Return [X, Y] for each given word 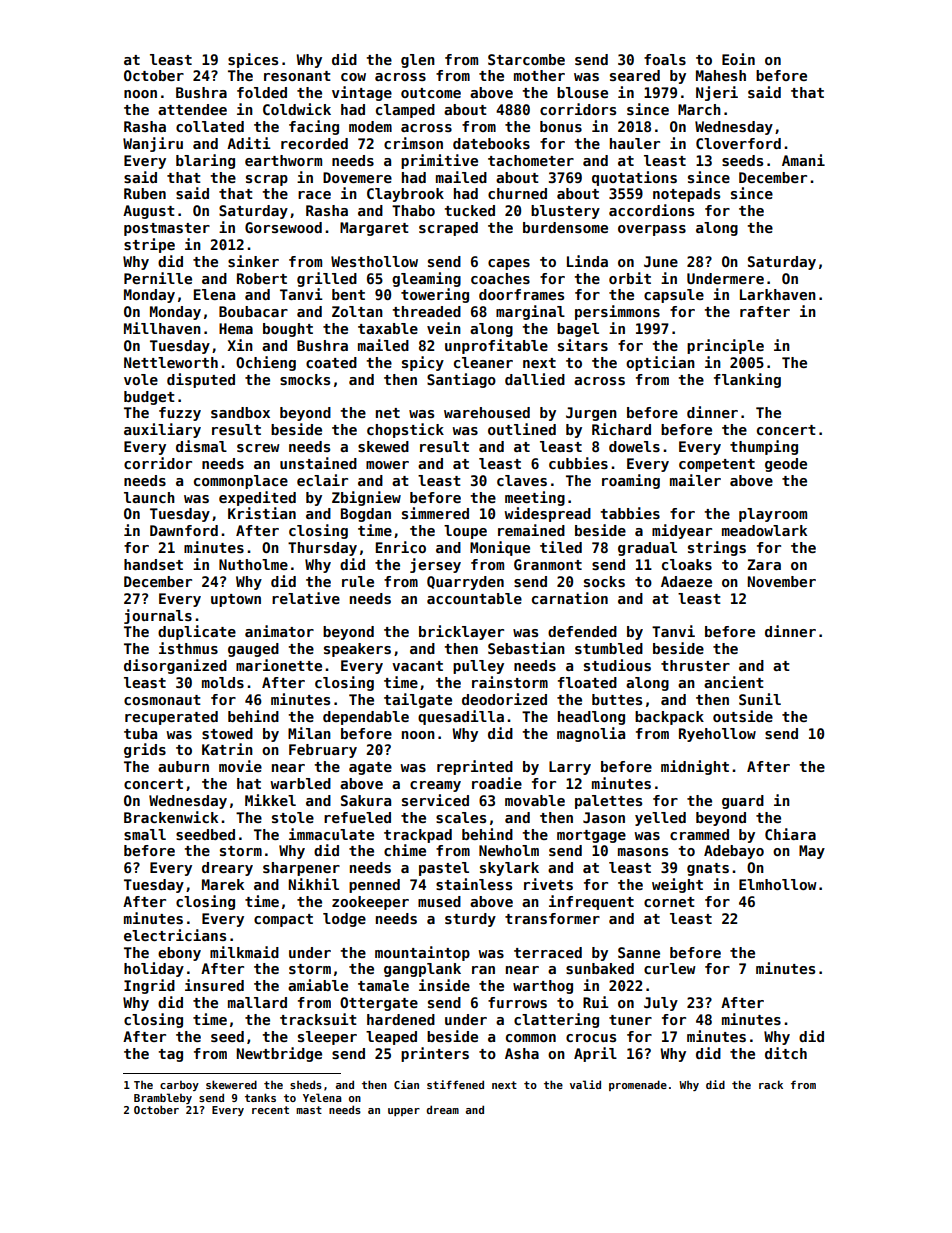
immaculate [331, 834]
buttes [617, 699]
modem [370, 126]
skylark [509, 869]
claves [522, 480]
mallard [257, 1002]
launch [149, 497]
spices [253, 60]
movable [535, 800]
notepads [686, 195]
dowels [634, 446]
